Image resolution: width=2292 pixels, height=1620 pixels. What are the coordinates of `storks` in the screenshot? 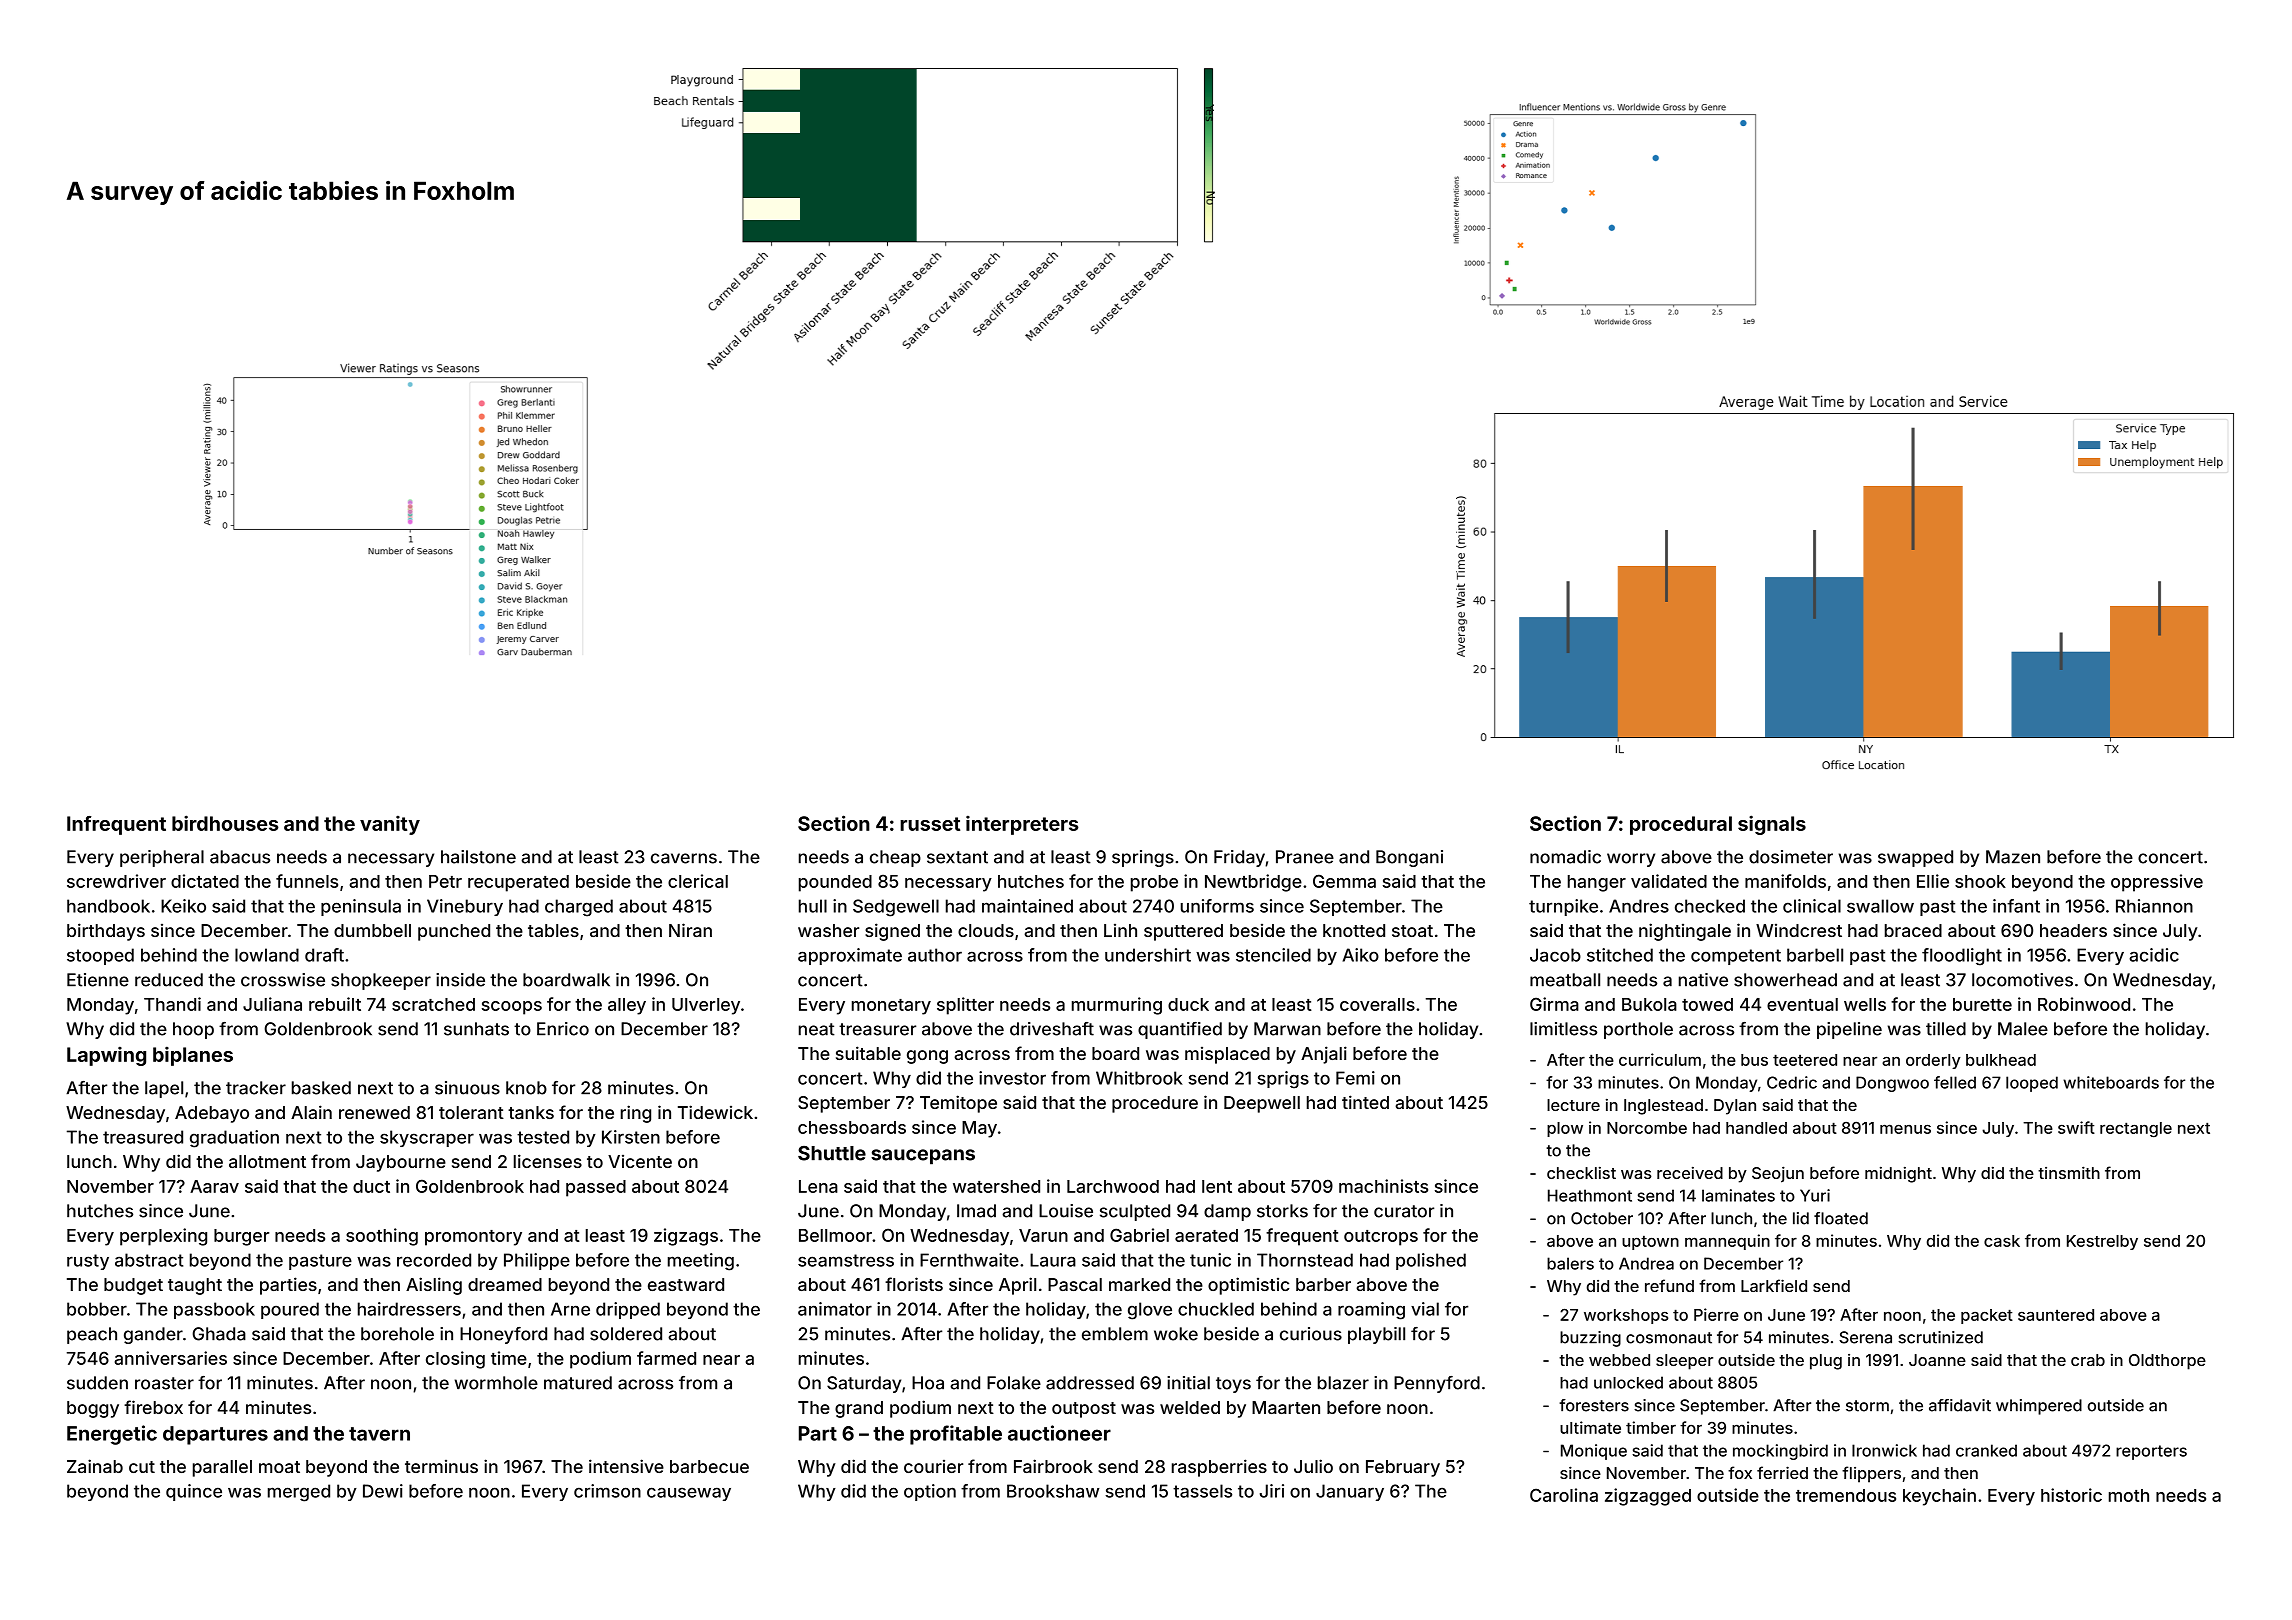 It's located at (1282, 1211).
